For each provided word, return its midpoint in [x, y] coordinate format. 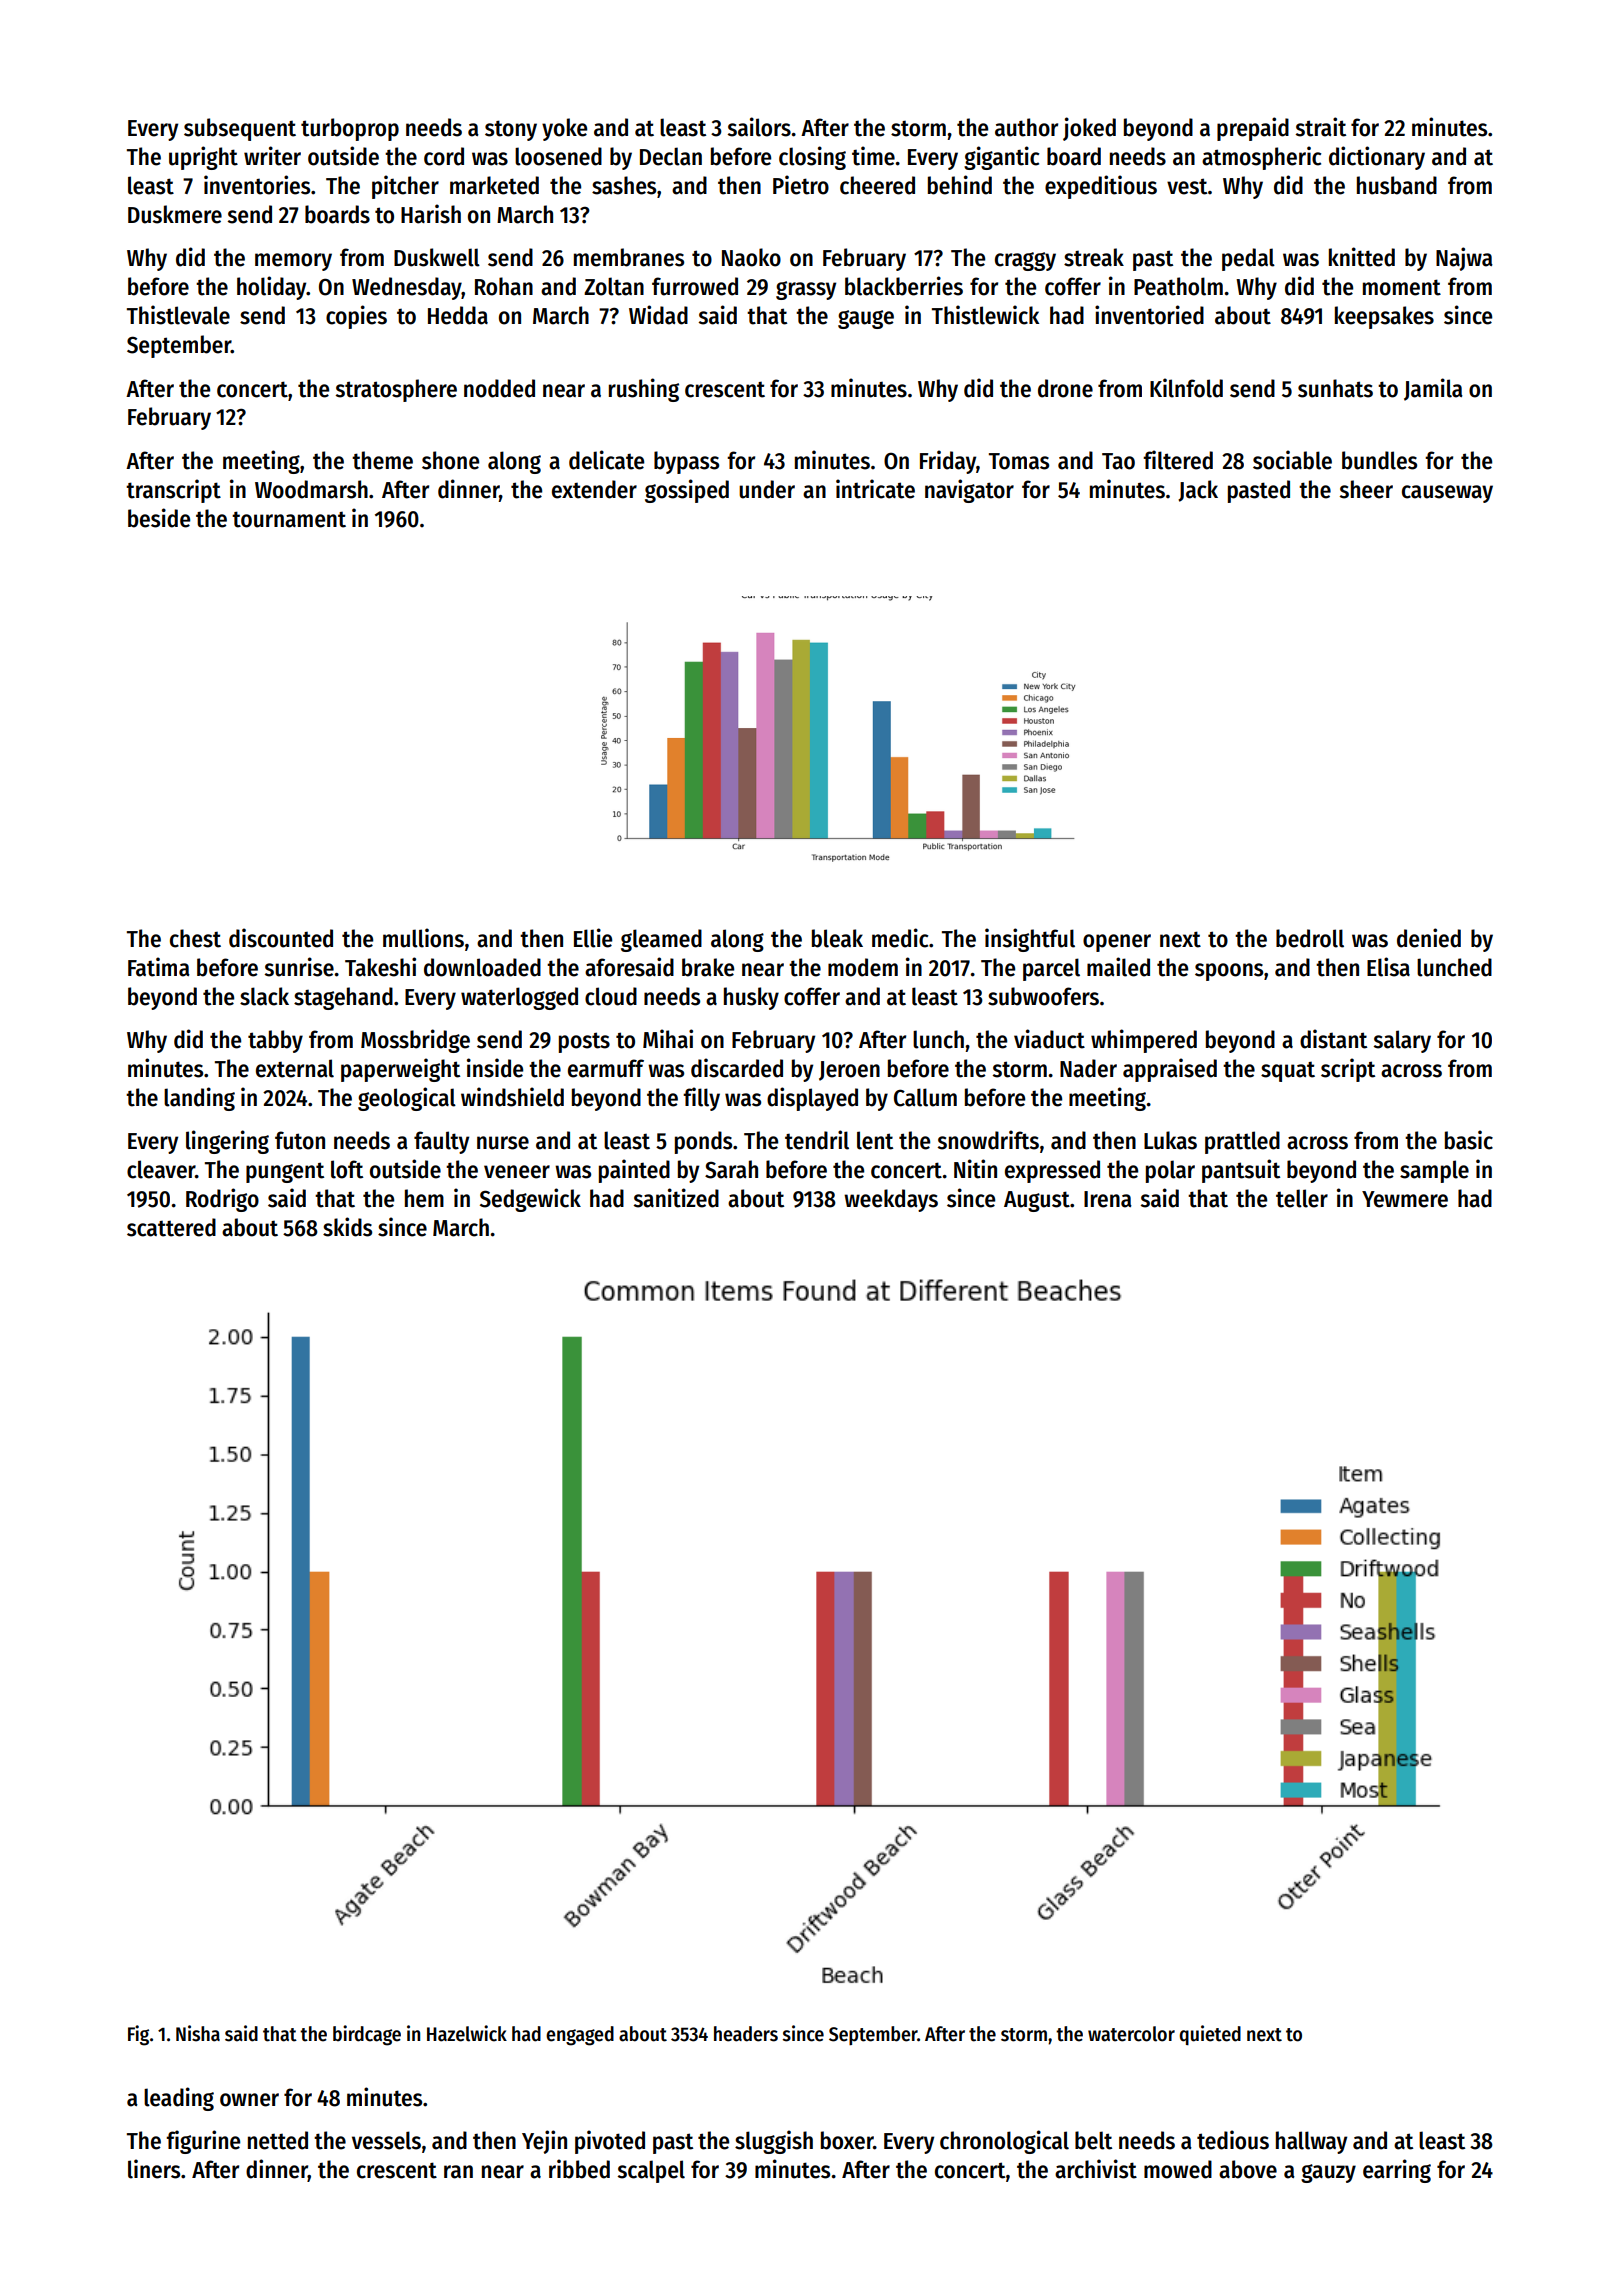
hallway [1311, 2142]
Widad [658, 315]
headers [746, 2034]
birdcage [367, 2035]
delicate [606, 460]
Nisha [198, 2033]
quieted [1210, 2035]
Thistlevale [178, 315]
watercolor [1131, 2034]
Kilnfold [1186, 388]
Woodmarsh [311, 489]
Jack [1198, 491]
